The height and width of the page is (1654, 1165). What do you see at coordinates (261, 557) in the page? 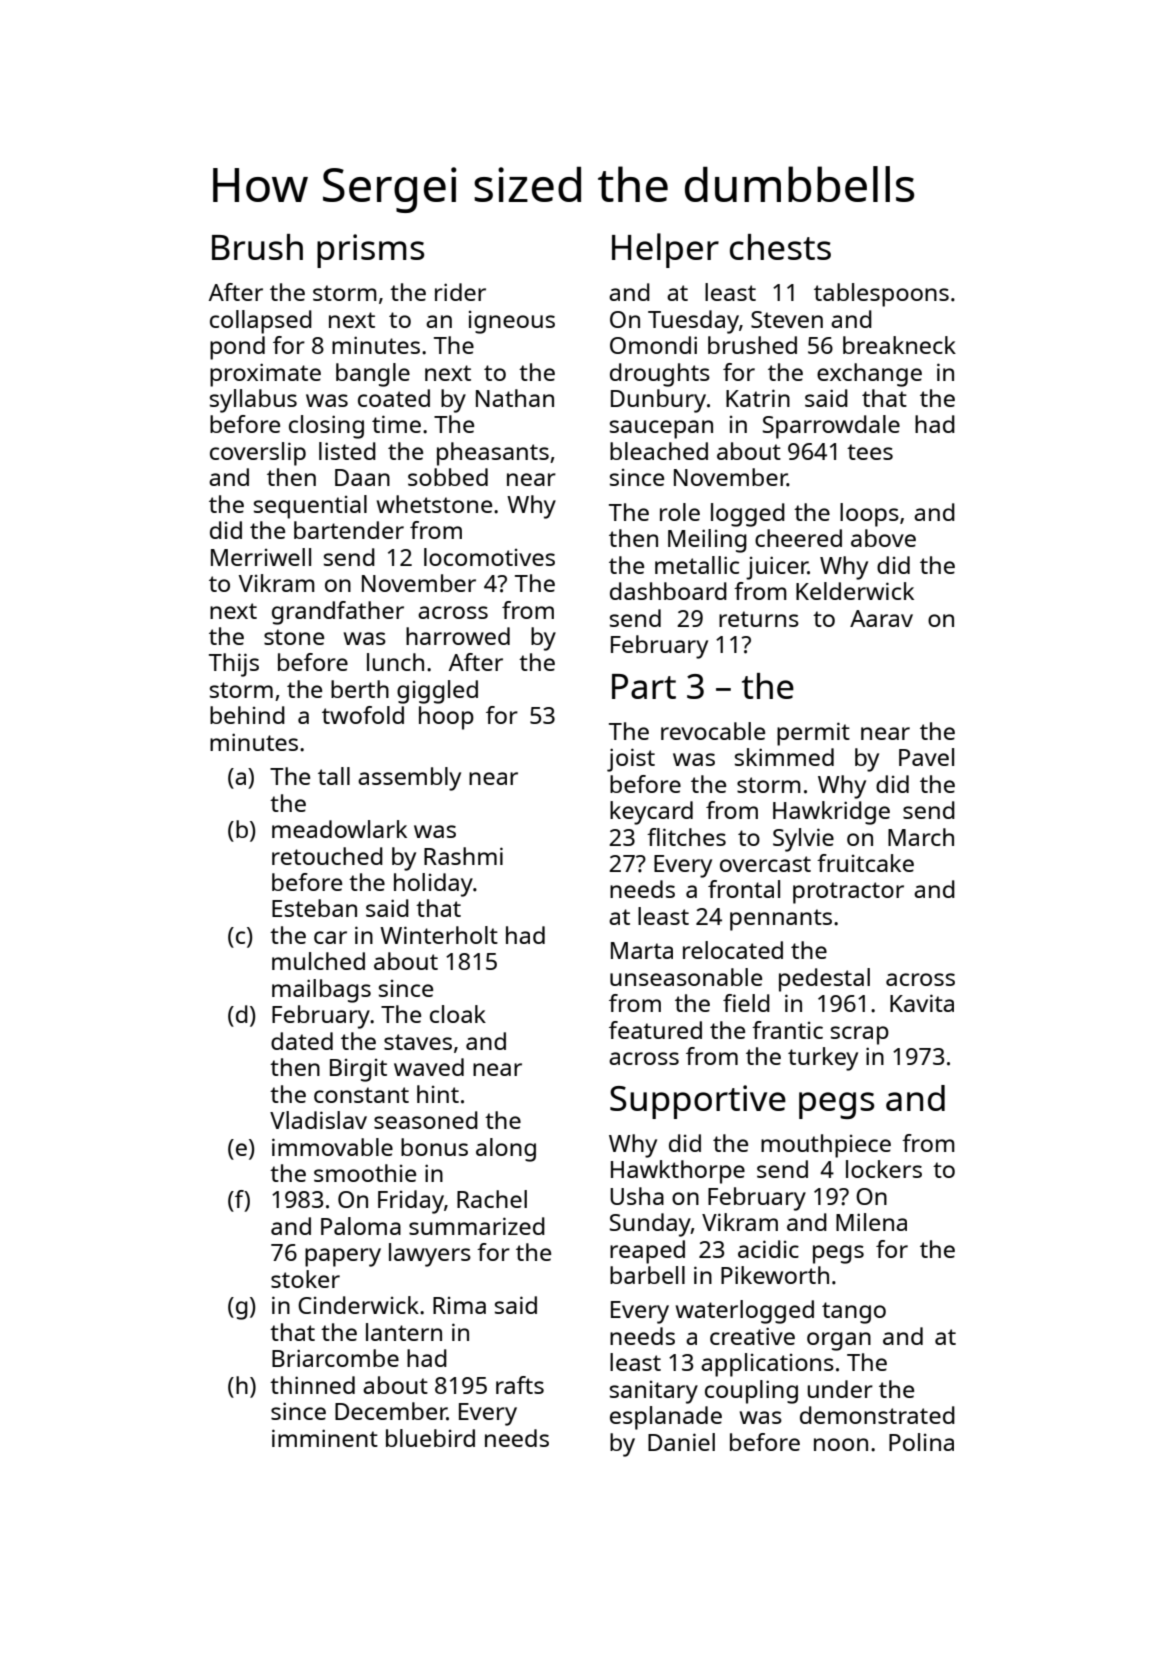
I see `Merriwell` at bounding box center [261, 557].
